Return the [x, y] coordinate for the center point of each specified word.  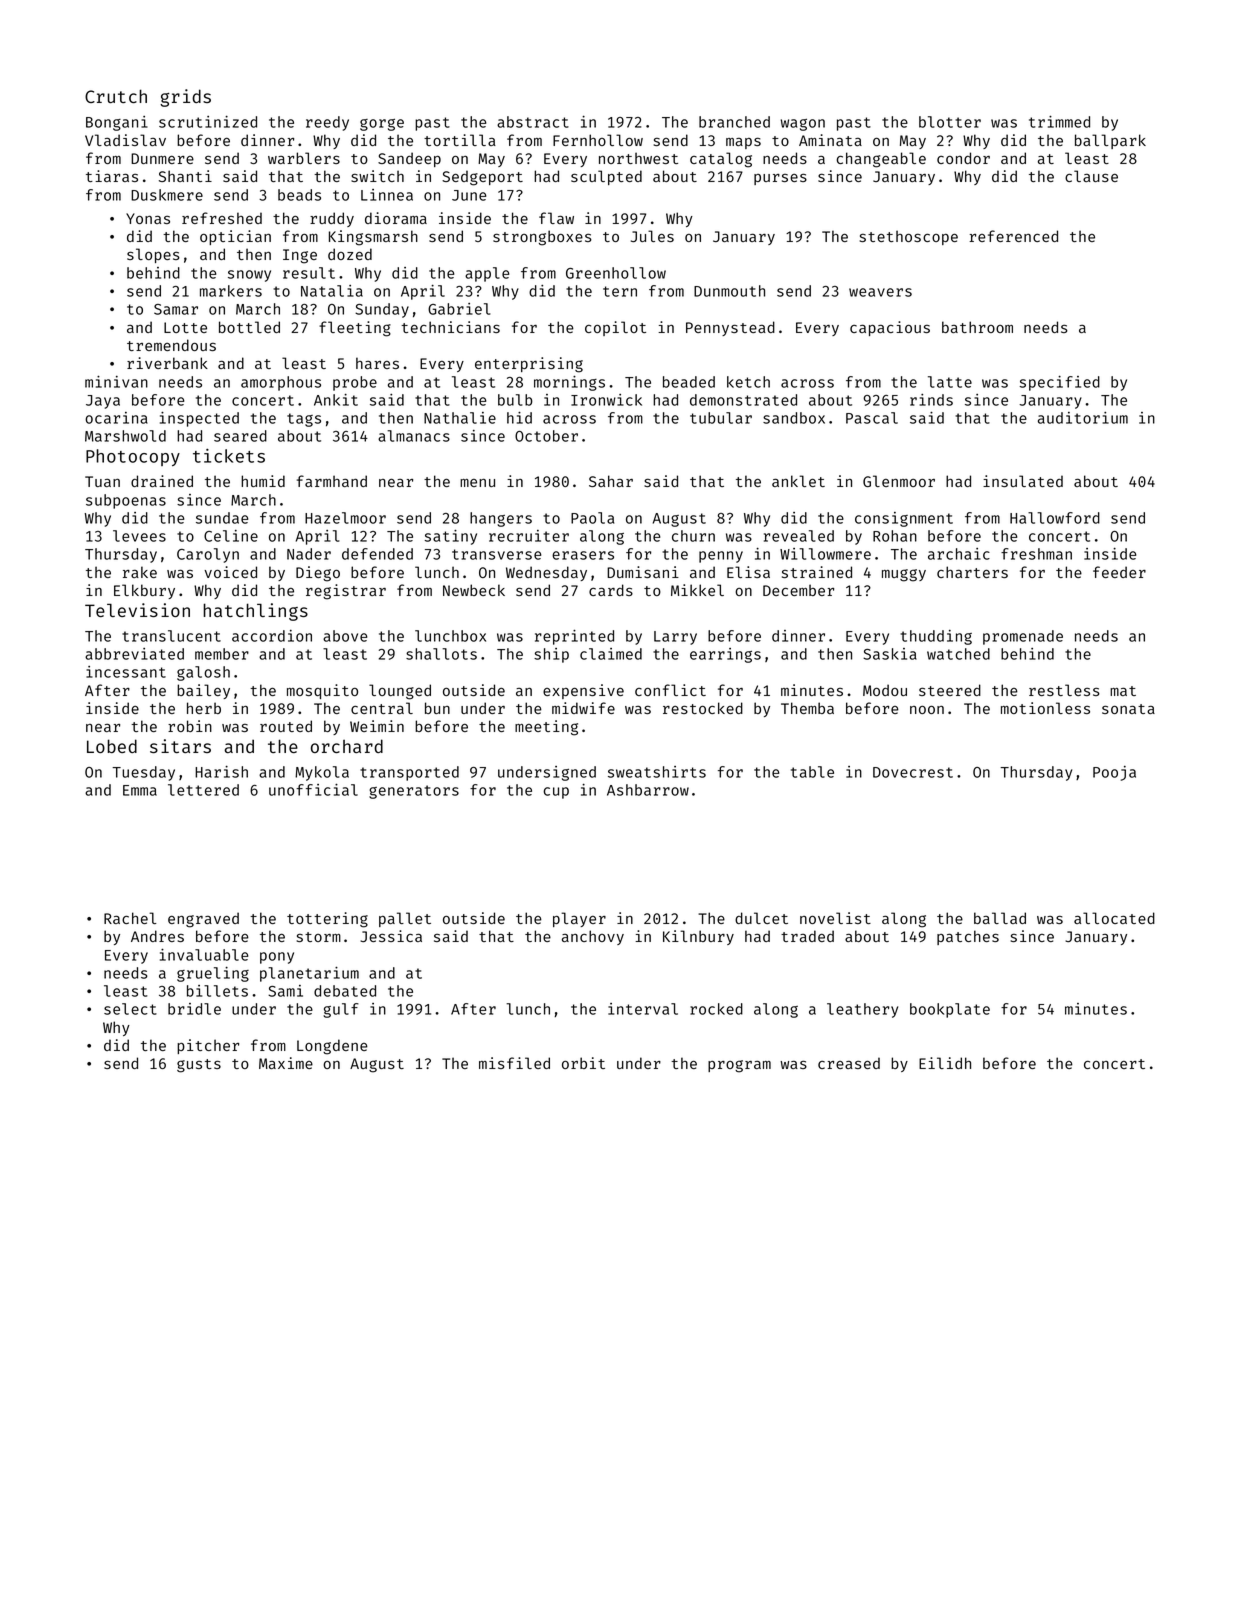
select [130, 1009]
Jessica [391, 936]
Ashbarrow [648, 790]
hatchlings [255, 612]
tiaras [112, 176]
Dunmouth [729, 291]
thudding [936, 637]
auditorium [1083, 418]
